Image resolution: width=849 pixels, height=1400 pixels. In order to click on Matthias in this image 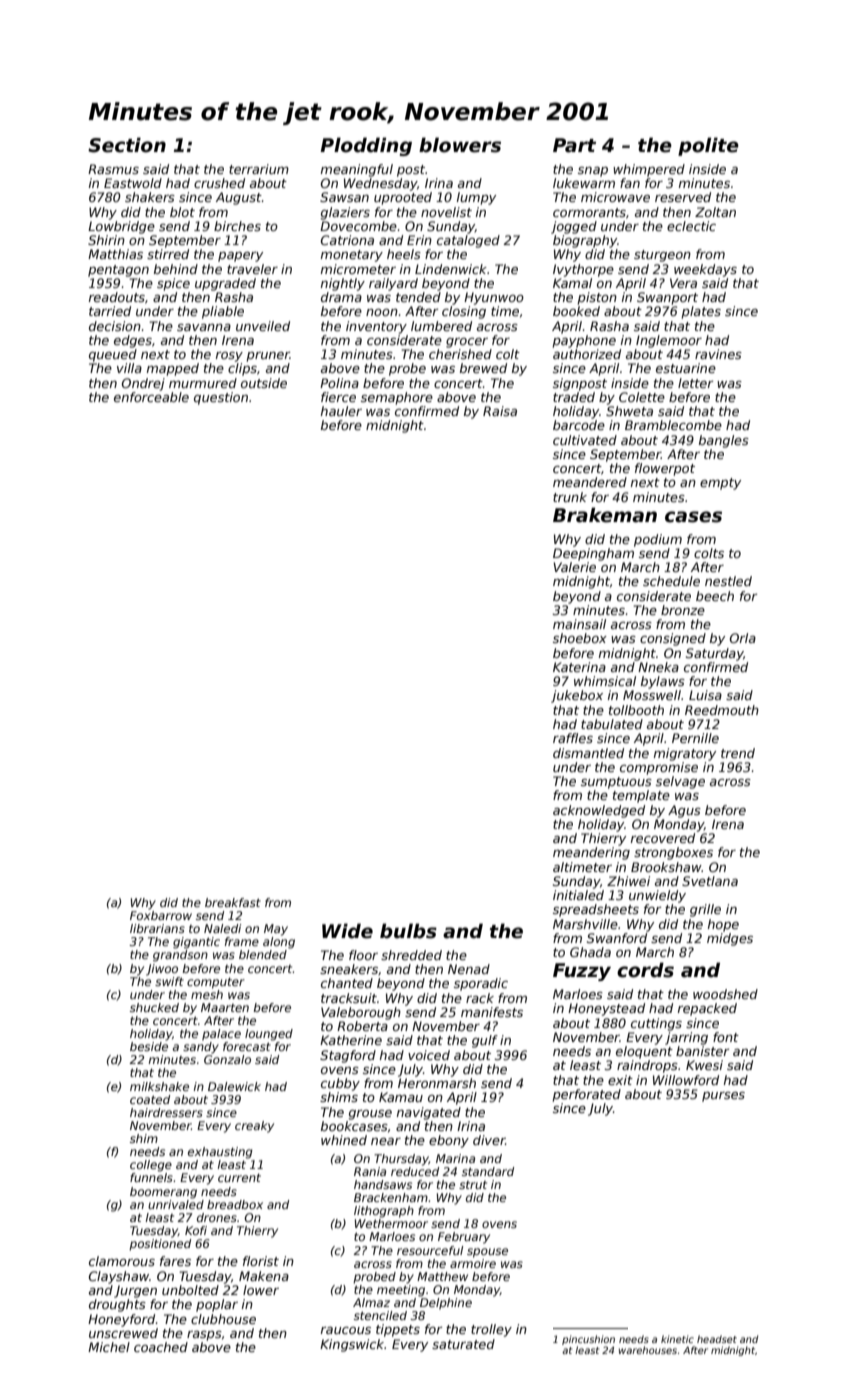, I will do `click(115, 254)`.
